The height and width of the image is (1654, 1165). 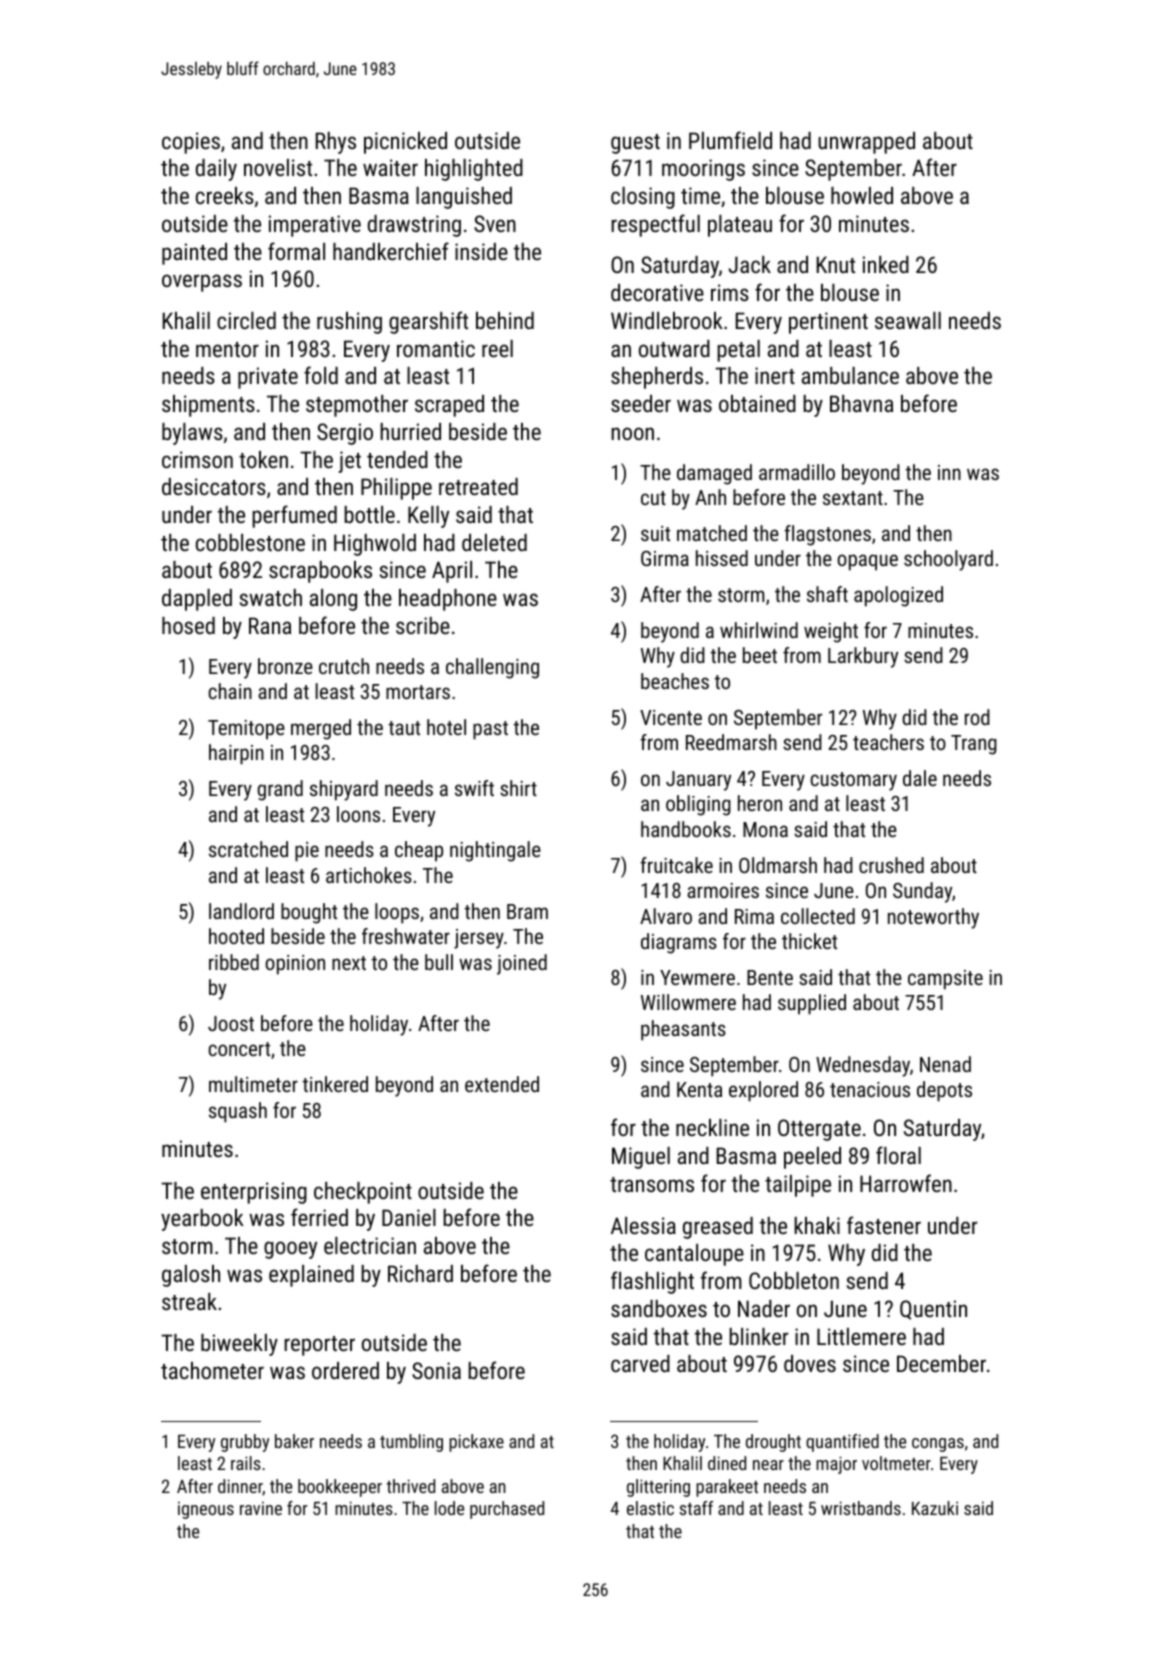 What do you see at coordinates (405, 143) in the image?
I see `picnicked` at bounding box center [405, 143].
